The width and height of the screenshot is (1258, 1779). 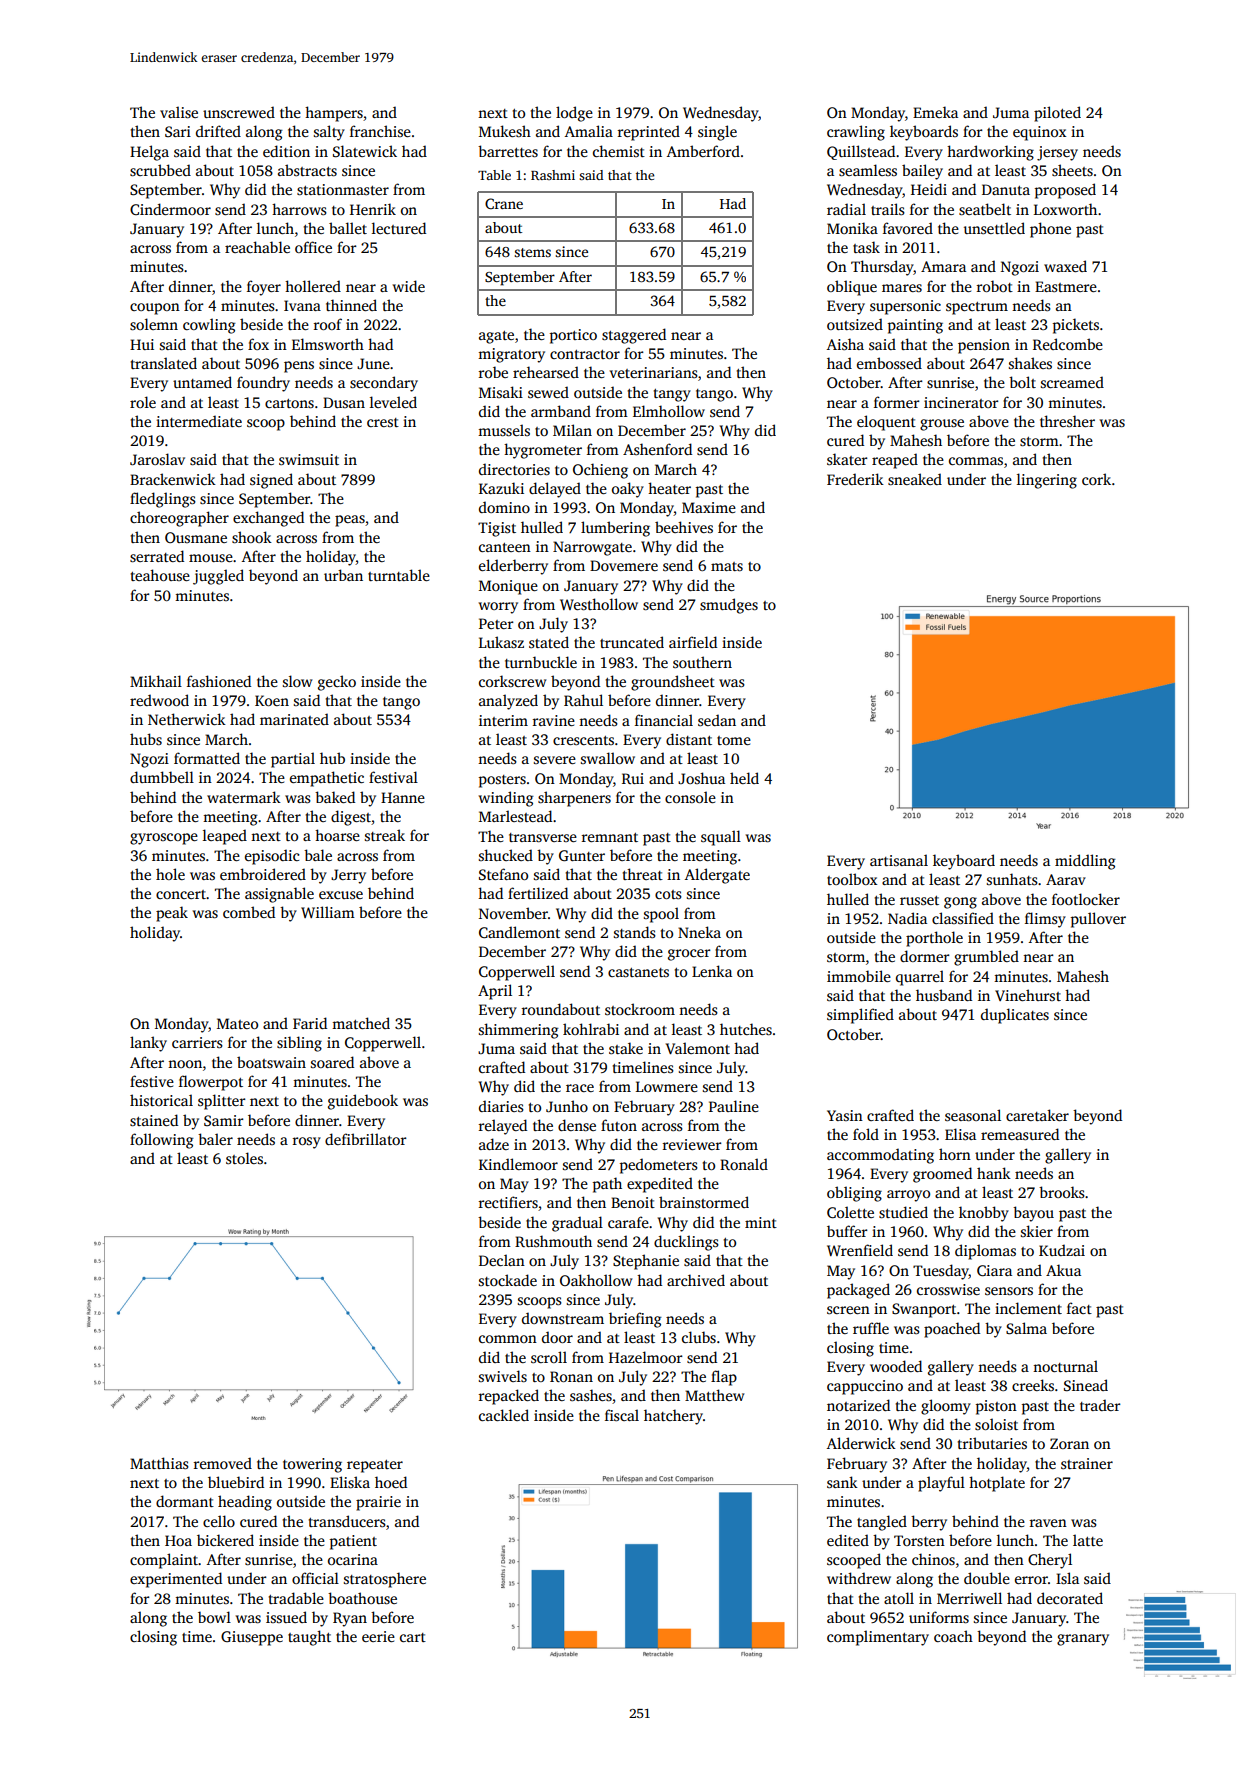 I want to click on Mukesh, so click(x=505, y=131).
